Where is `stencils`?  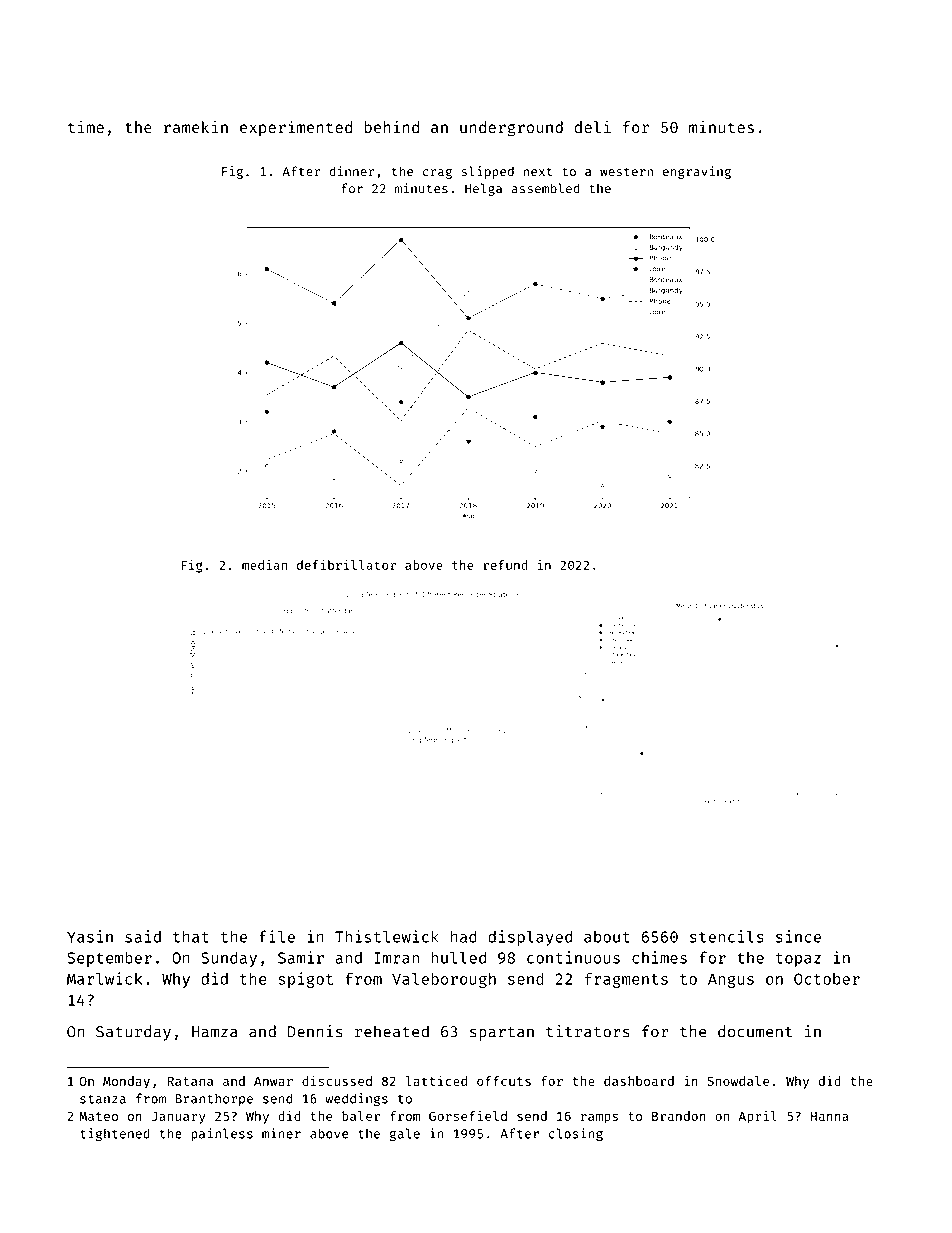 stencils is located at coordinates (727, 936).
